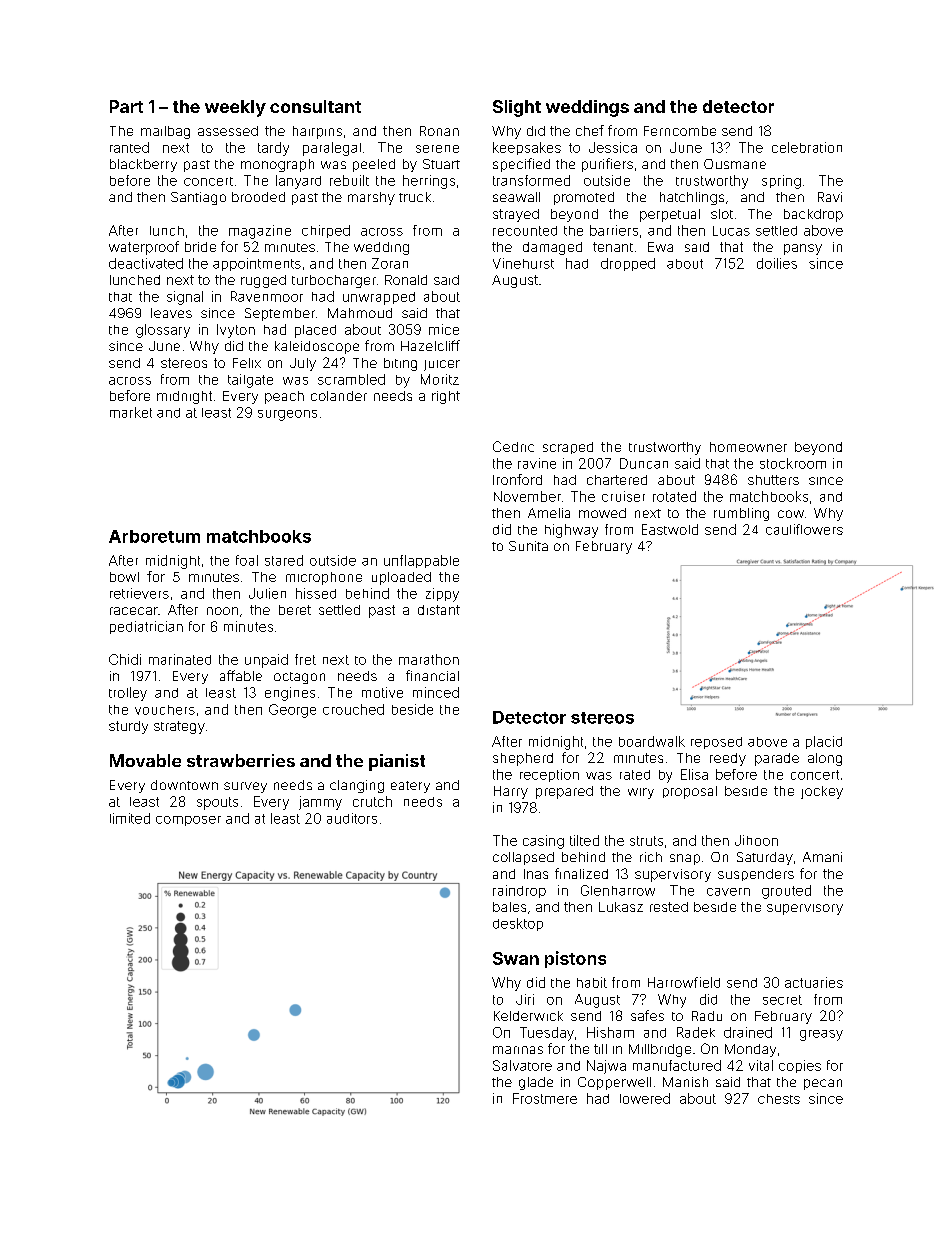 This page has height=1233, width=952. I want to click on Zoran, so click(390, 263).
